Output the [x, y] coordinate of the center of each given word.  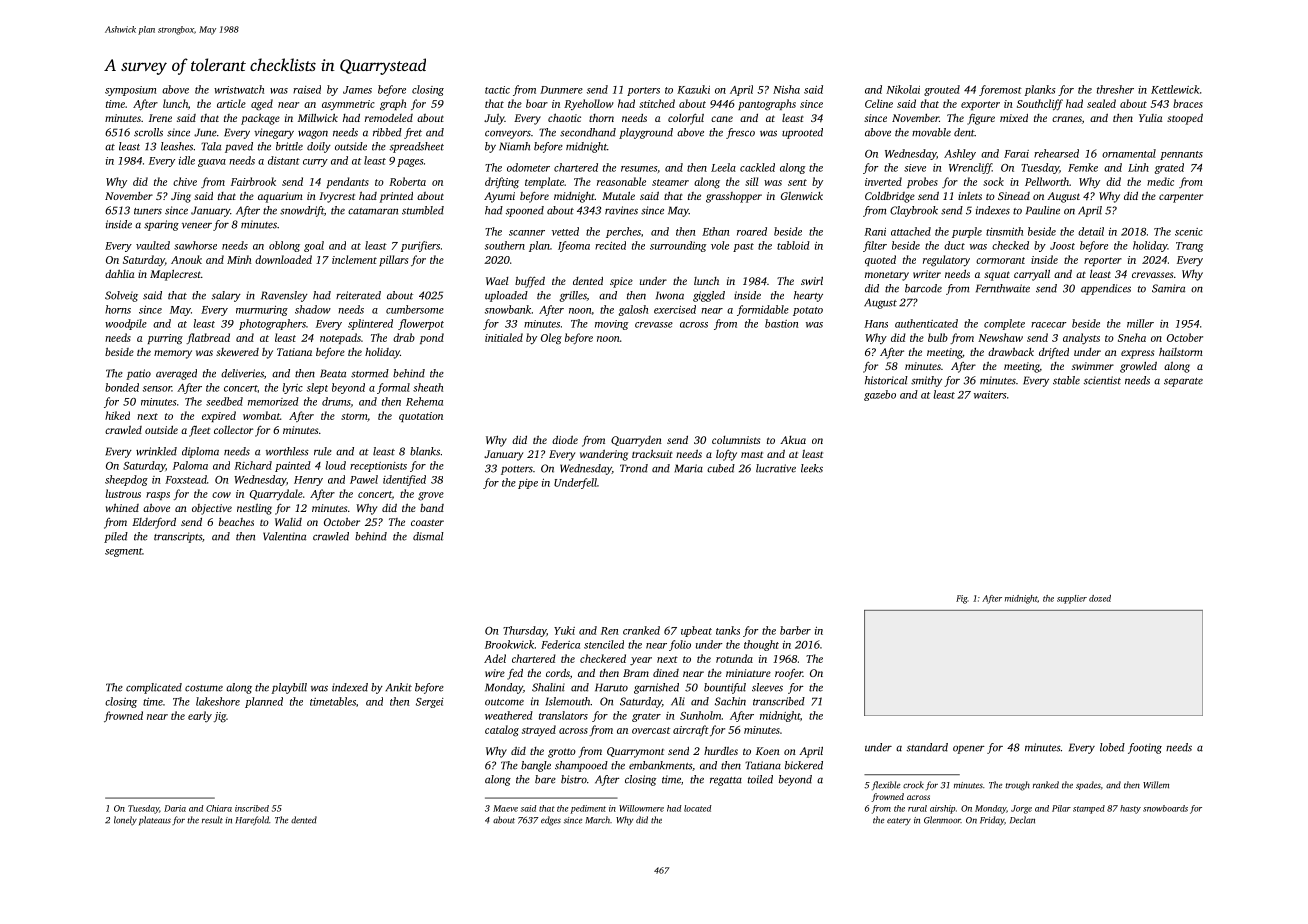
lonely [125, 821]
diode [565, 440]
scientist [1102, 380]
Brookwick [509, 644]
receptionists [378, 467]
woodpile [126, 324]
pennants [1181, 155]
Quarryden [636, 441]
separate [1183, 382]
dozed [1100, 598]
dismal [428, 536]
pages [410, 163]
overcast [651, 730]
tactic [497, 90]
